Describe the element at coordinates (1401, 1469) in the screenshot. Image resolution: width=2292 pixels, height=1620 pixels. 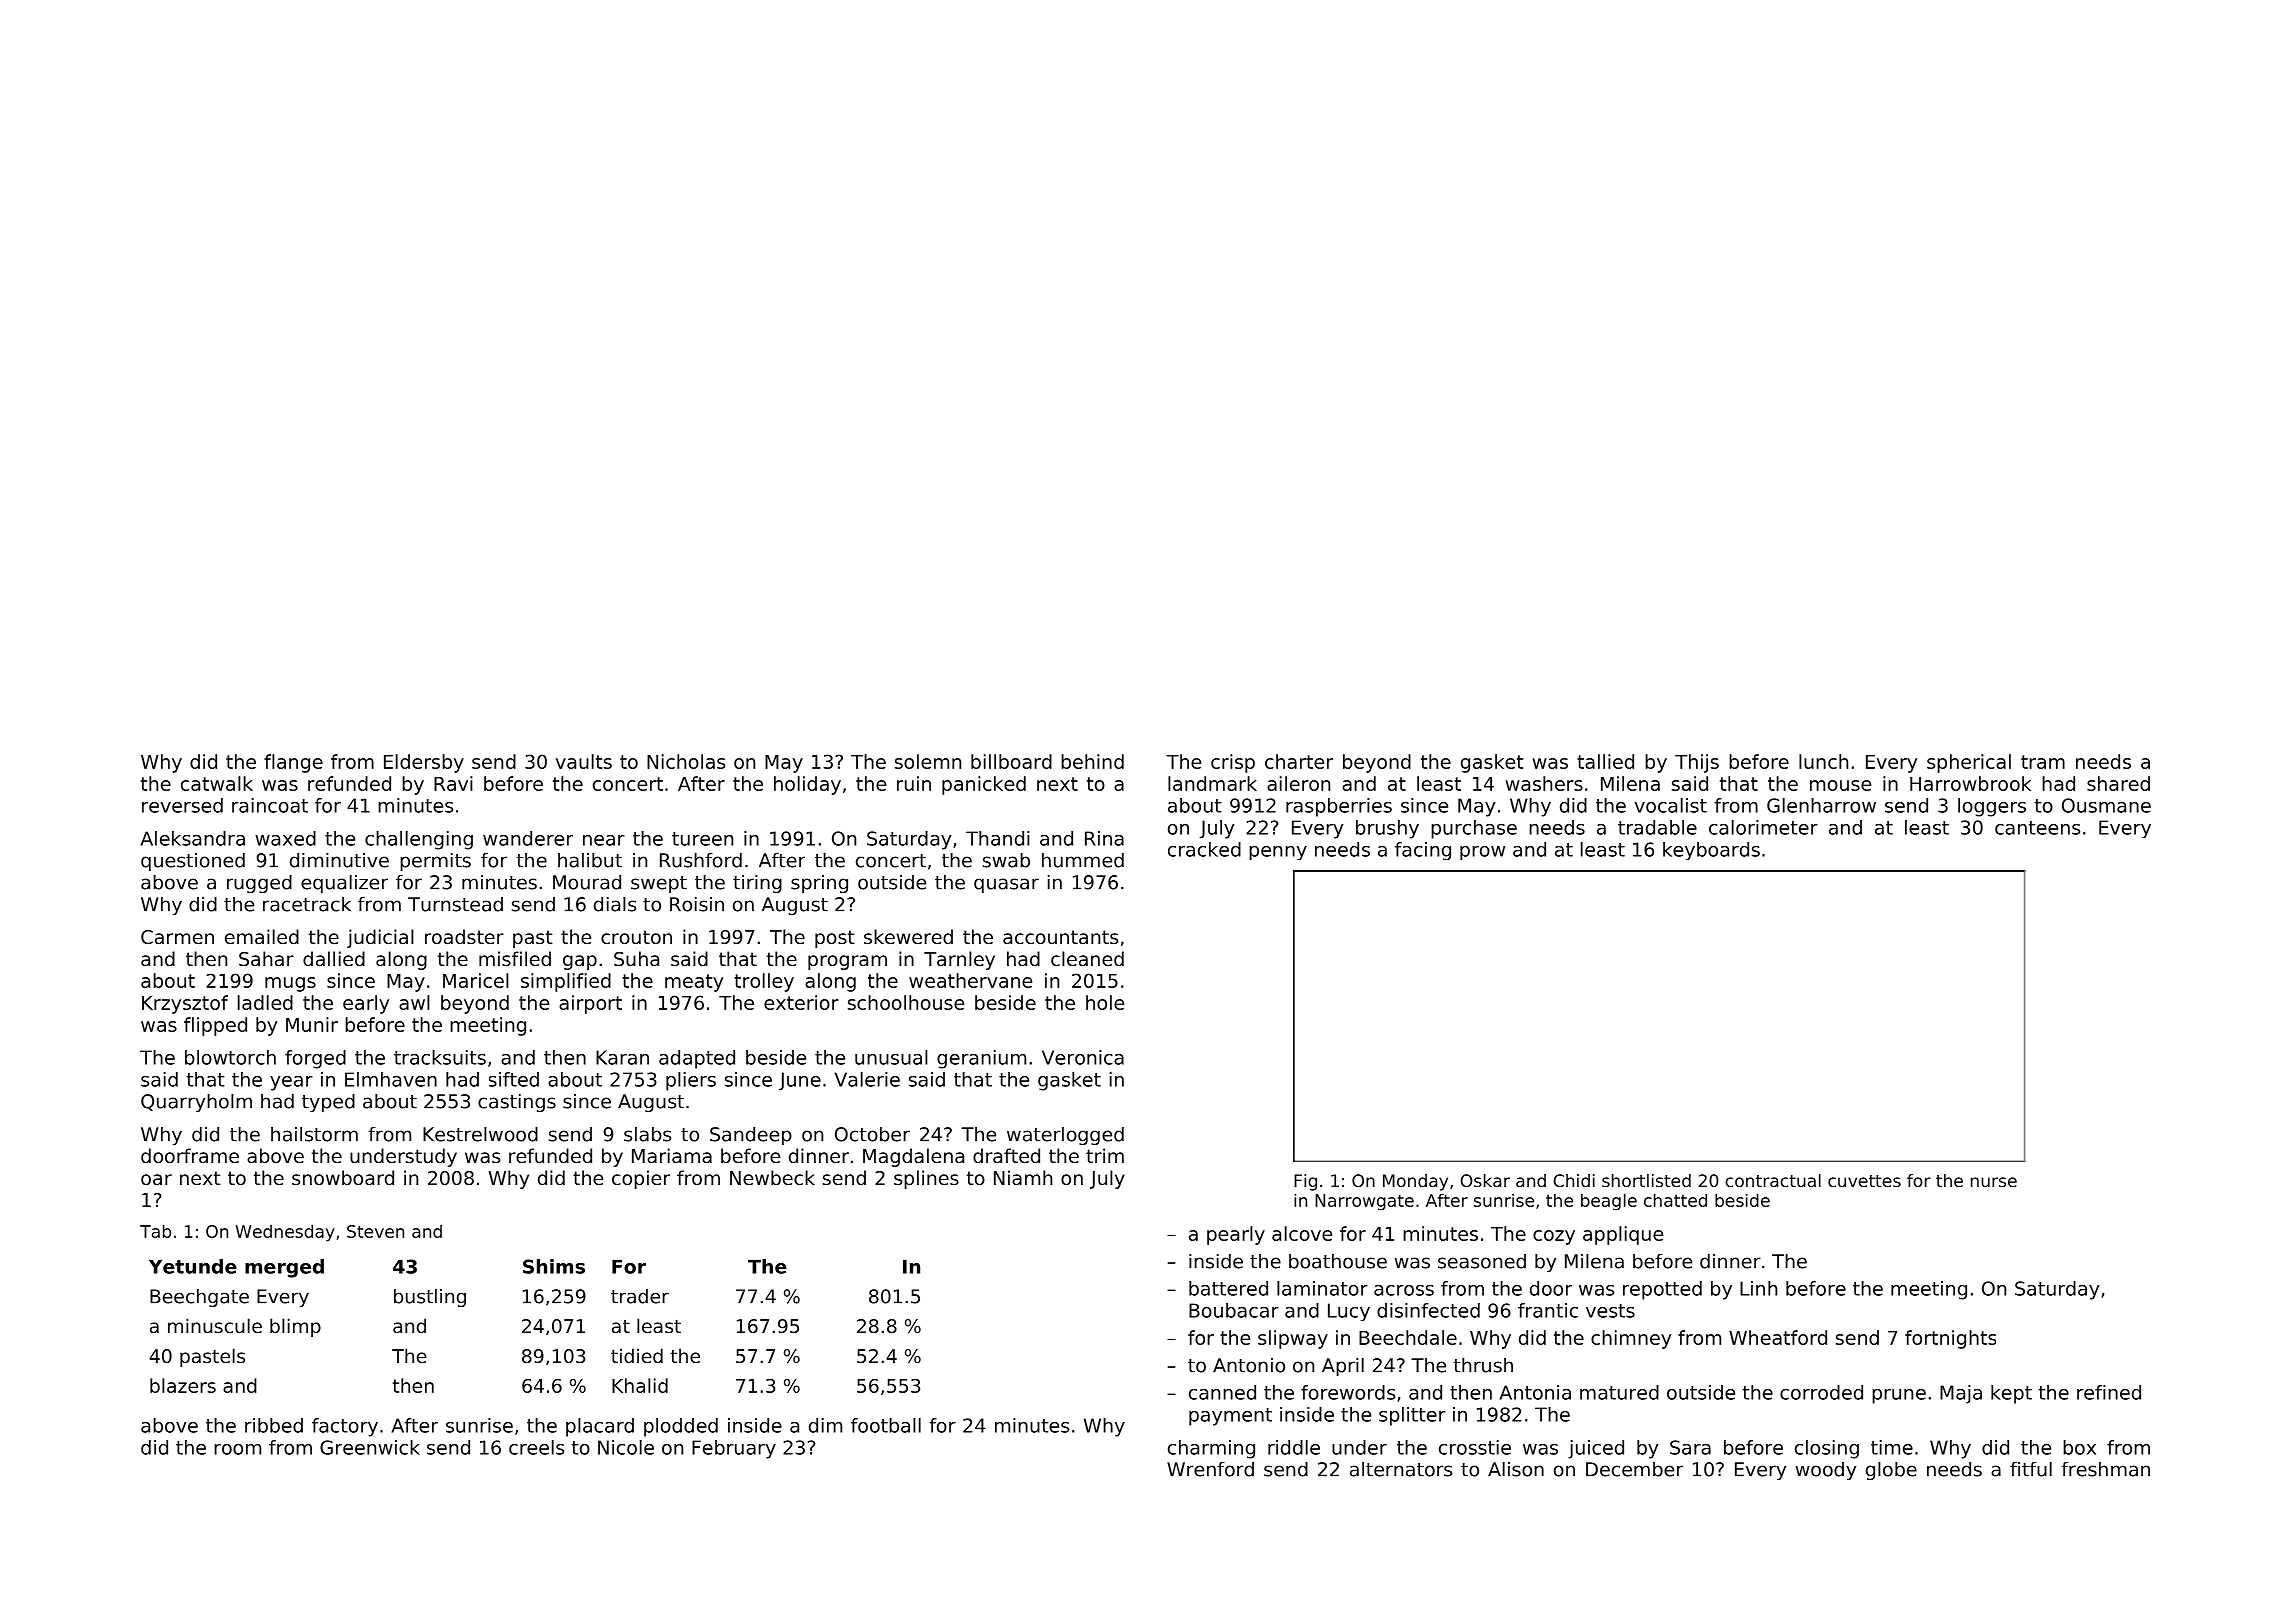
I see `alternators` at that location.
